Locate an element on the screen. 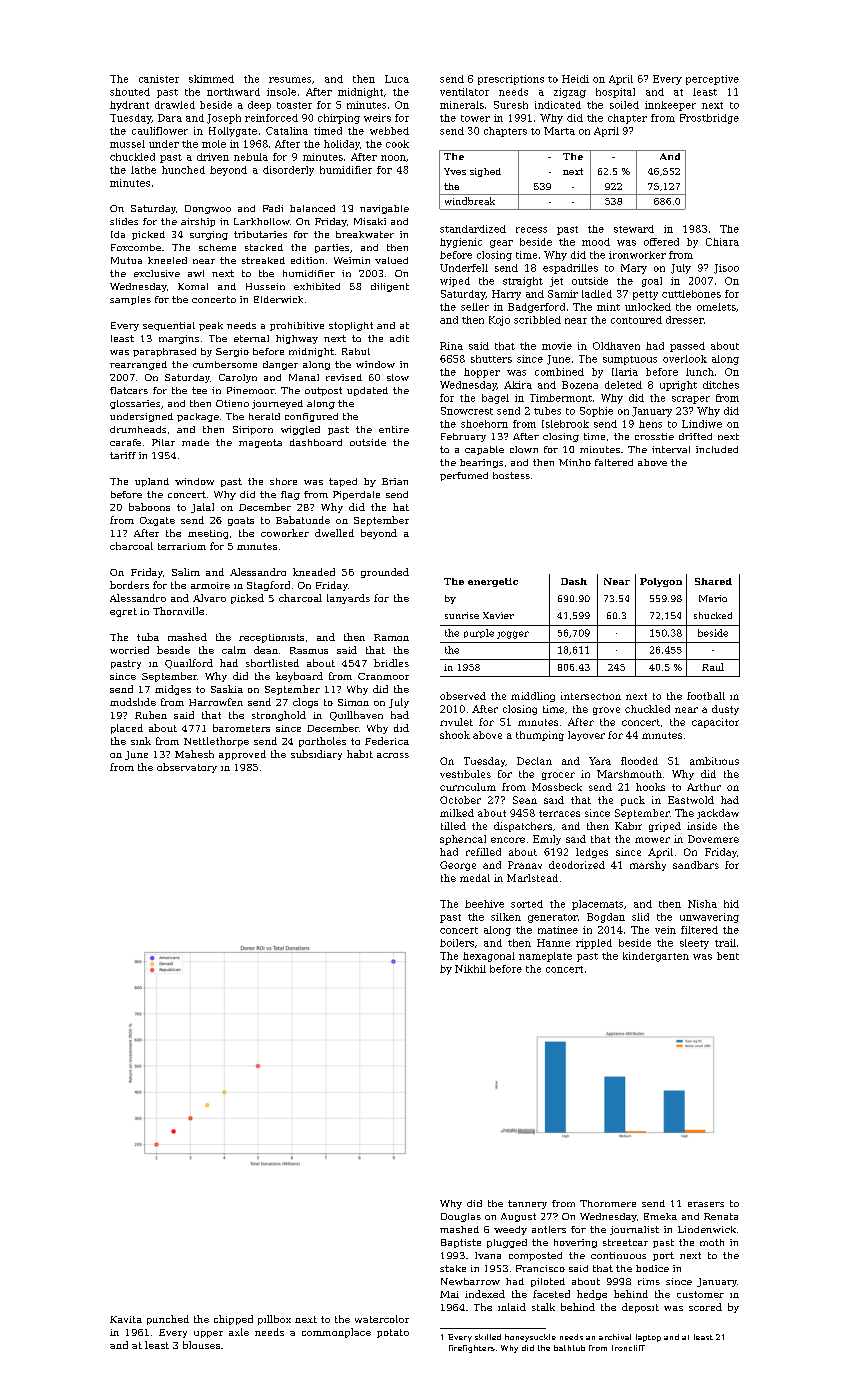  ladled is located at coordinates (597, 294).
